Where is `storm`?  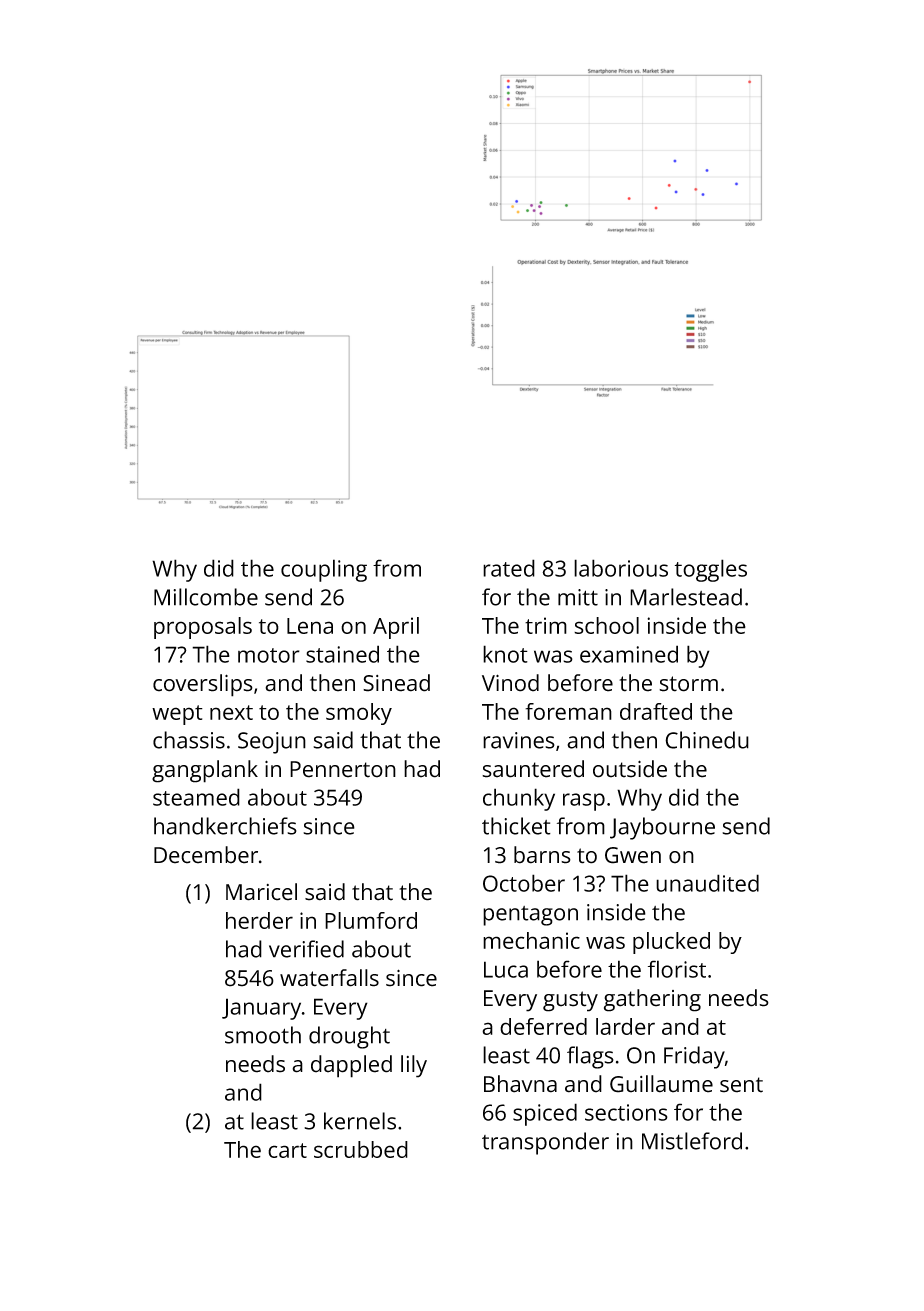 storm is located at coordinates (688, 684).
